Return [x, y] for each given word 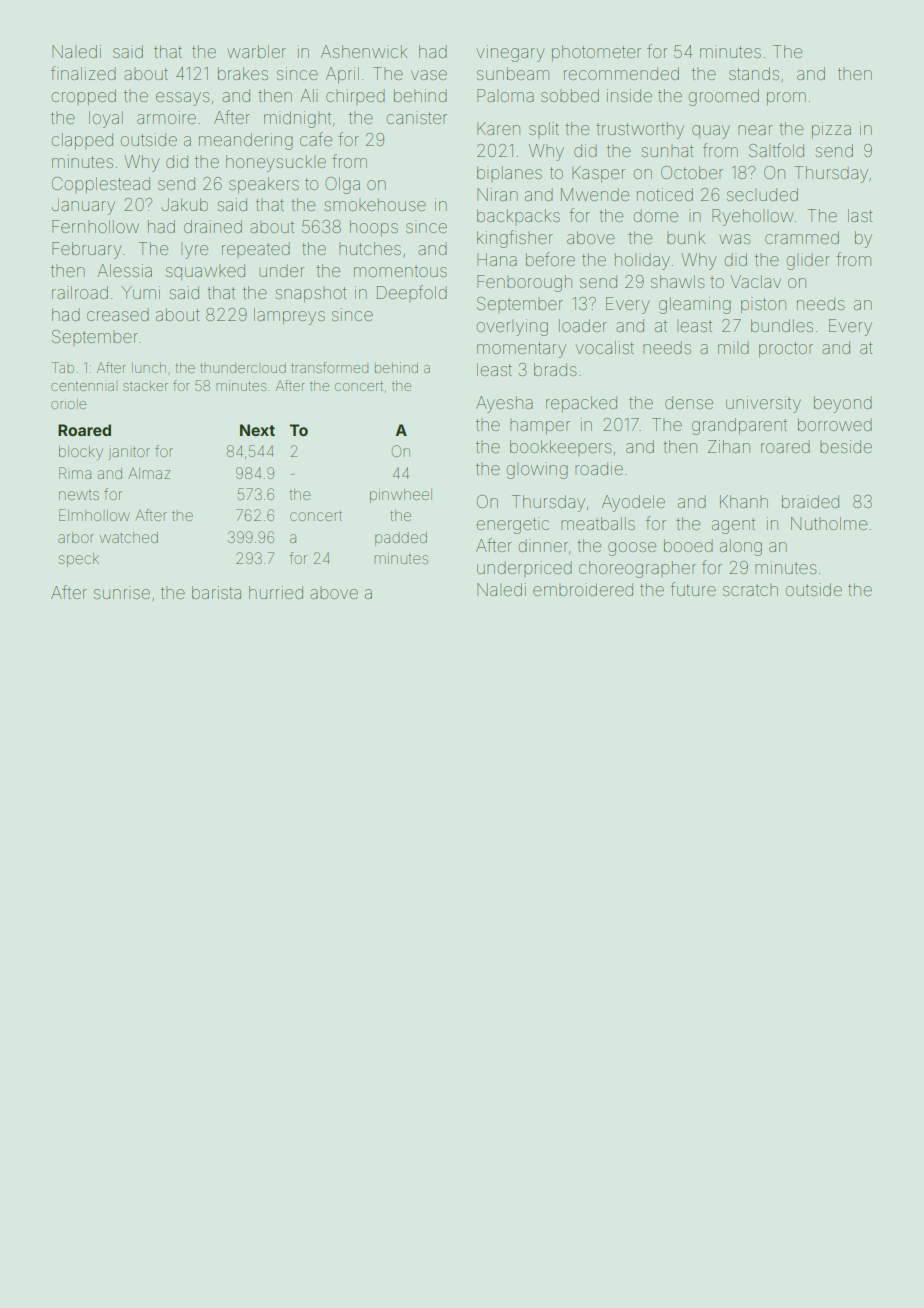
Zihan [729, 446]
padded [401, 539]
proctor [786, 350]
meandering [246, 141]
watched [129, 537]
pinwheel [401, 496]
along [741, 547]
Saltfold [776, 150]
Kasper [599, 174]
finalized [83, 73]
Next [257, 430]
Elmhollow [94, 515]
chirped [355, 97]
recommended [621, 73]
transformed [329, 367]
